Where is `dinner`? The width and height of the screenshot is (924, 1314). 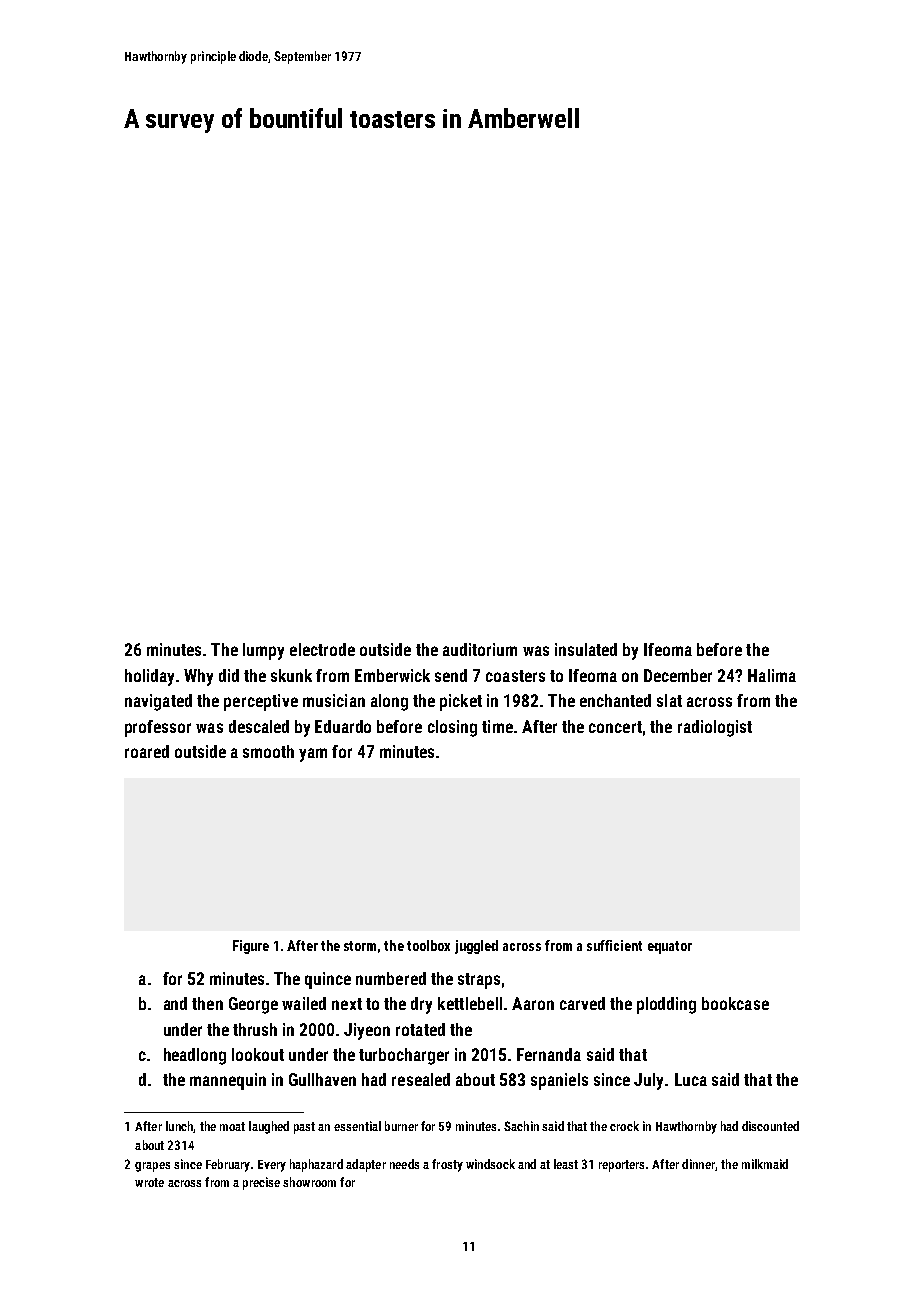 dinner is located at coordinates (698, 1164).
